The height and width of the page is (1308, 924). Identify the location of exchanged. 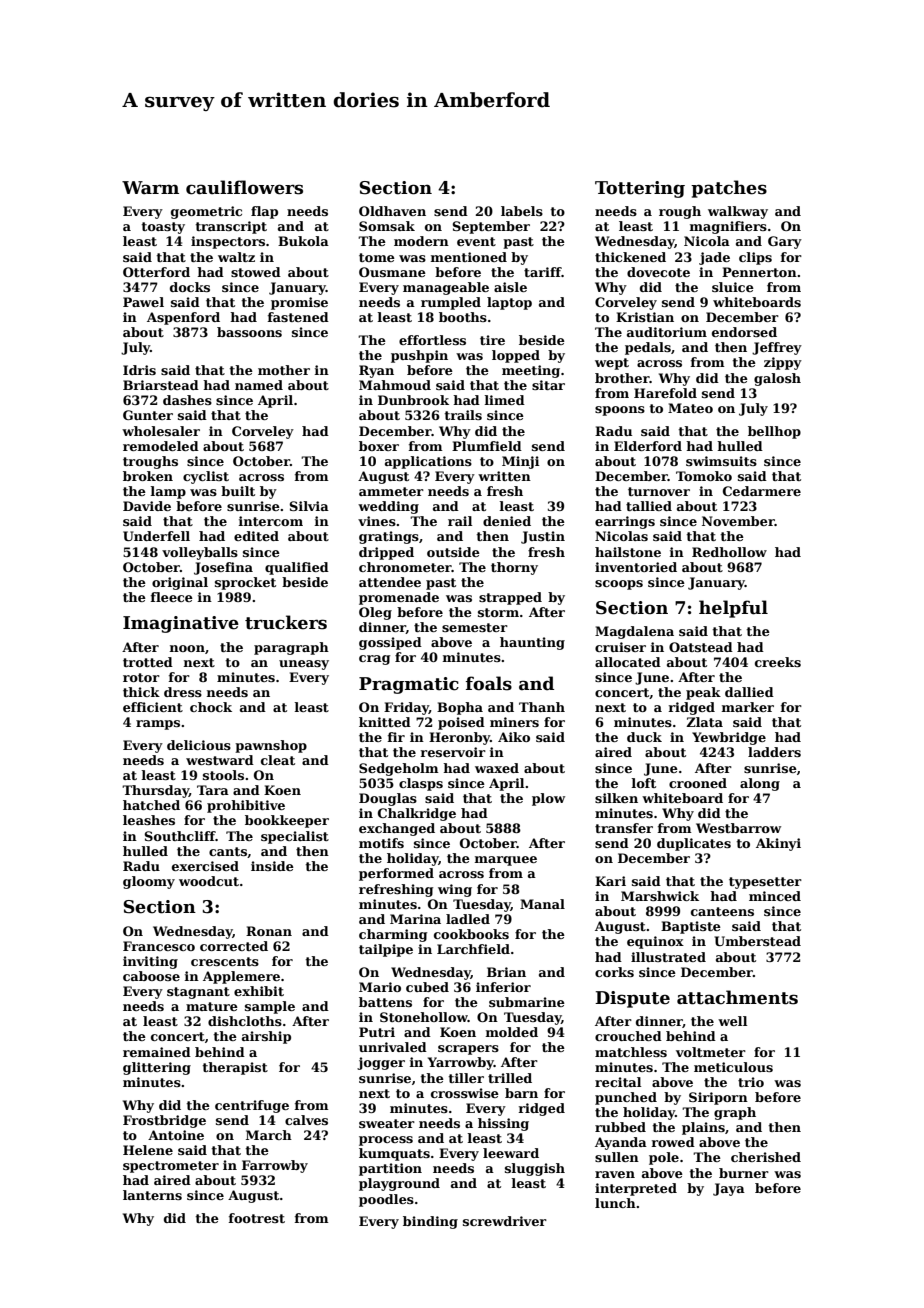
(397, 829).
